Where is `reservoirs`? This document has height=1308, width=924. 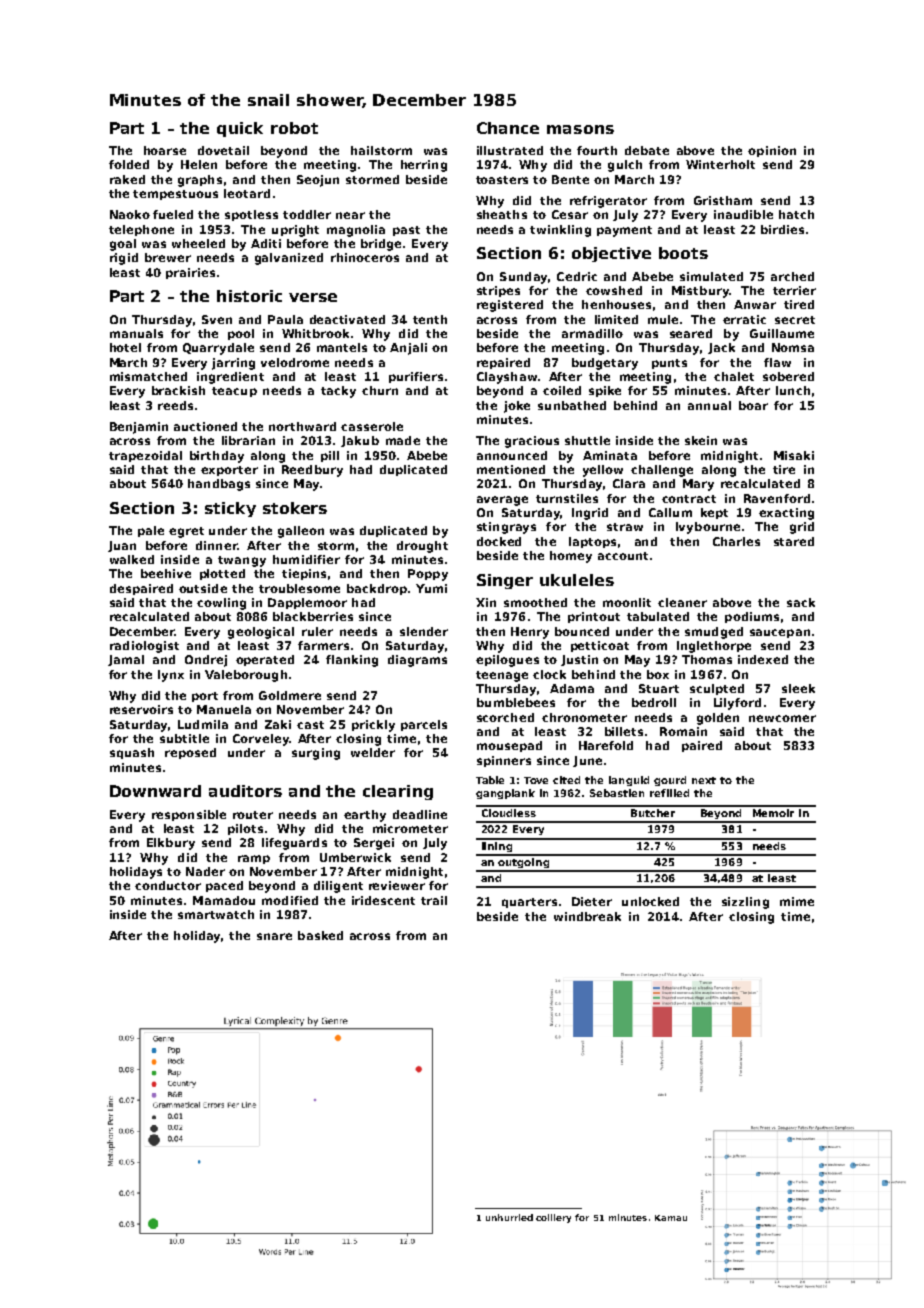
reservoirs is located at coordinates (141, 709).
